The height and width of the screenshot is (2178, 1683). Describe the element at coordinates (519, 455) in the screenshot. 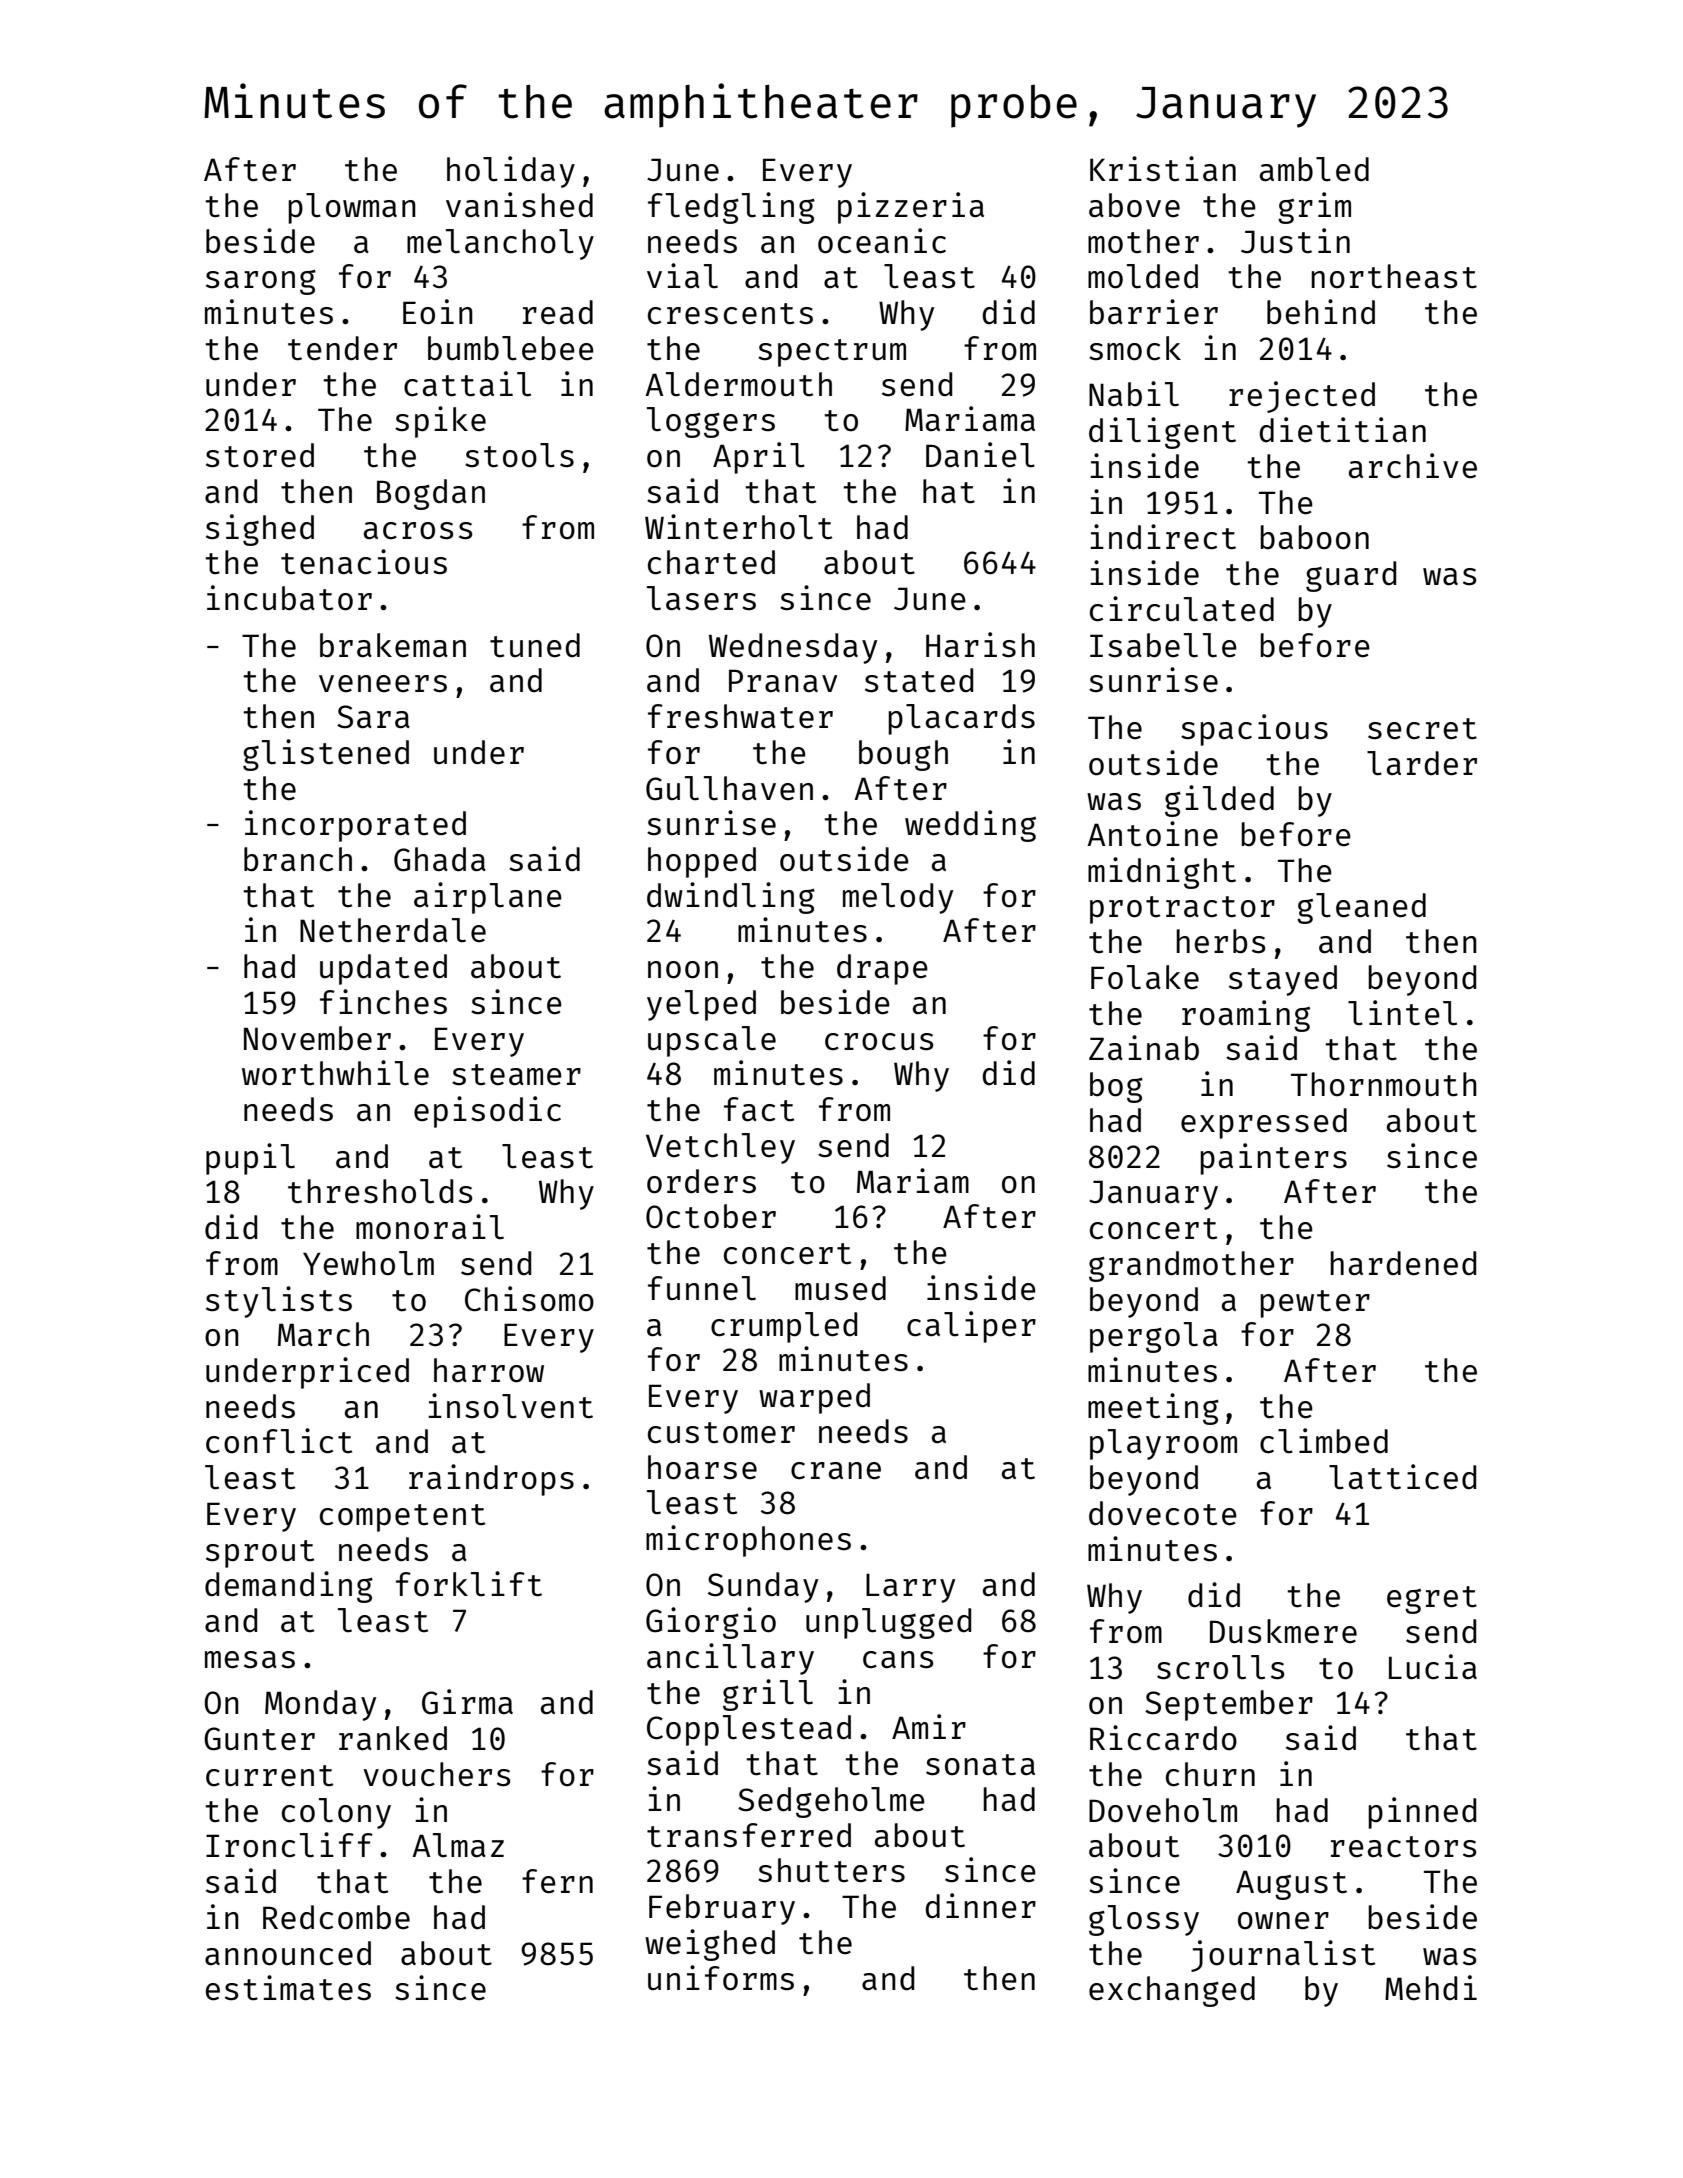

I see `stools` at that location.
